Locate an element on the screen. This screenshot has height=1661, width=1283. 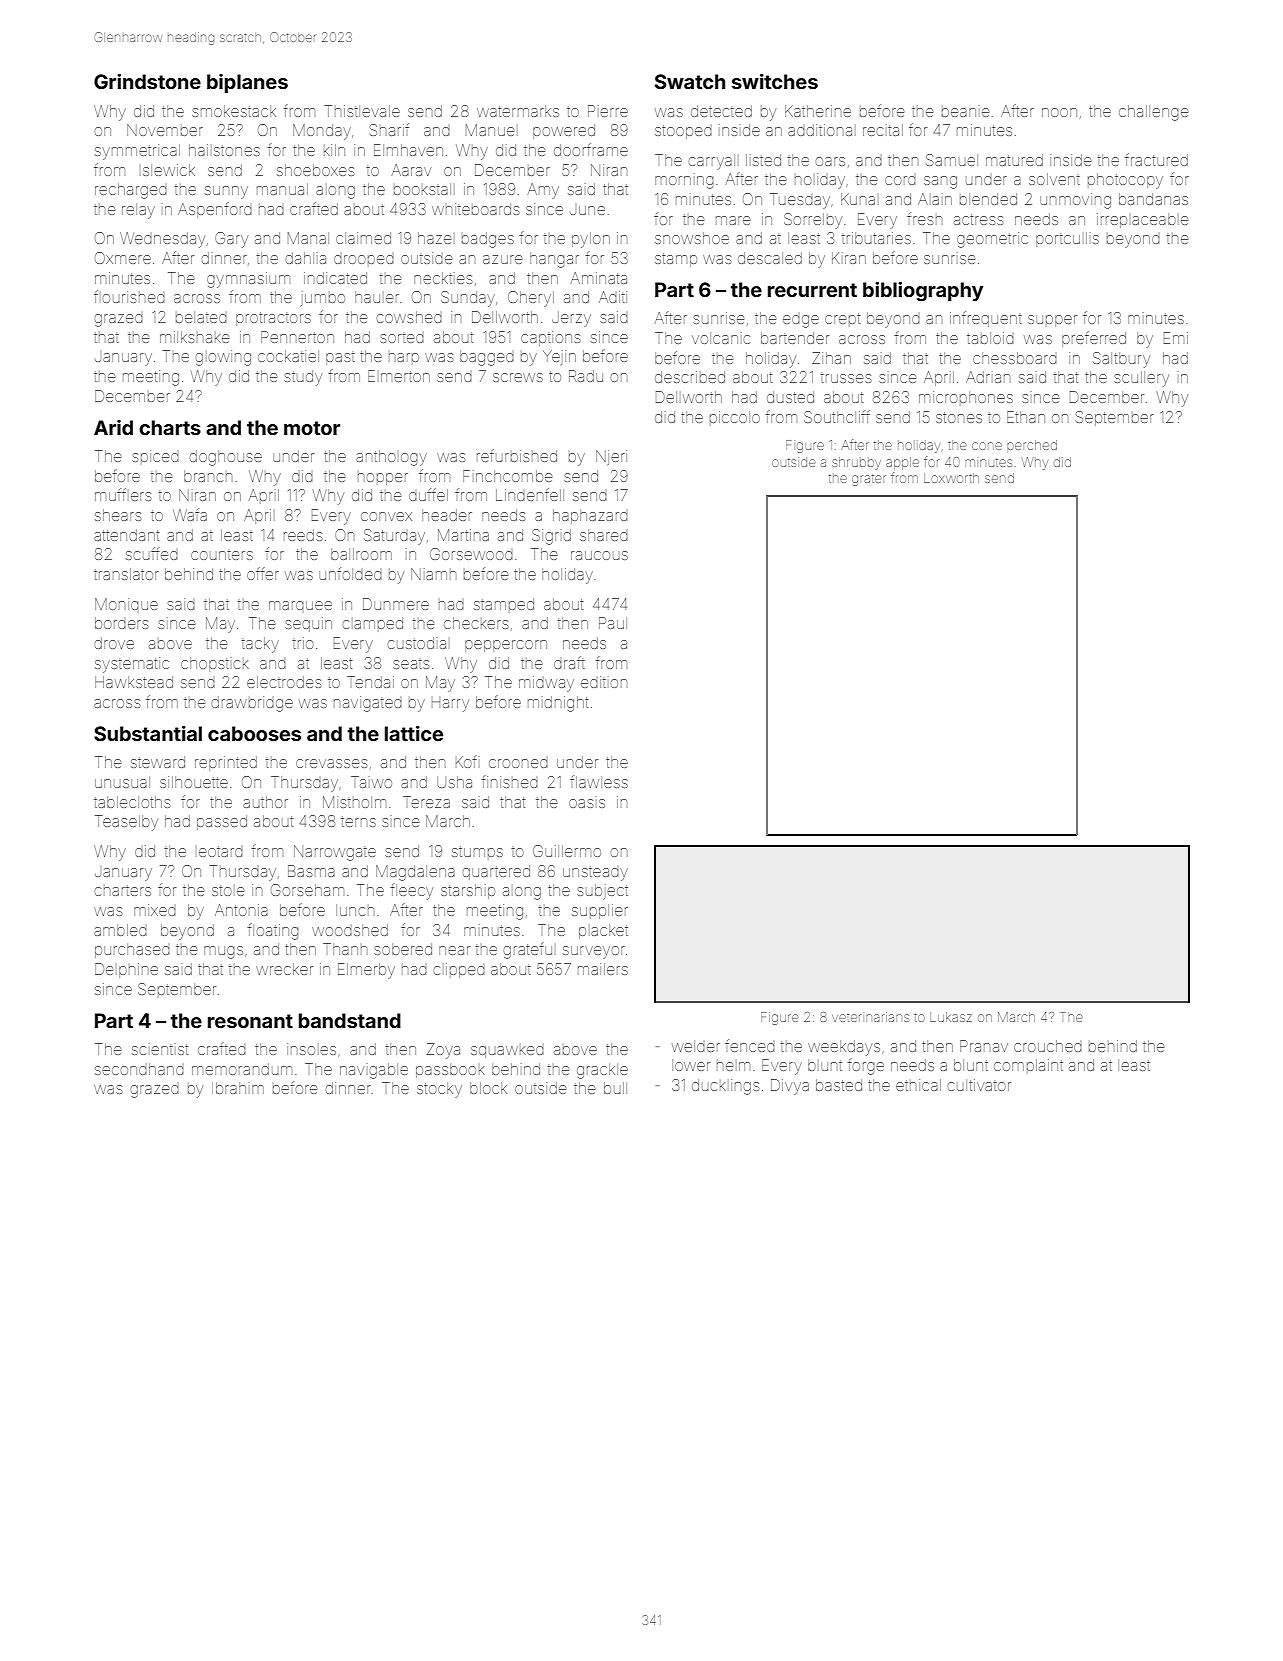
June is located at coordinates (587, 210).
